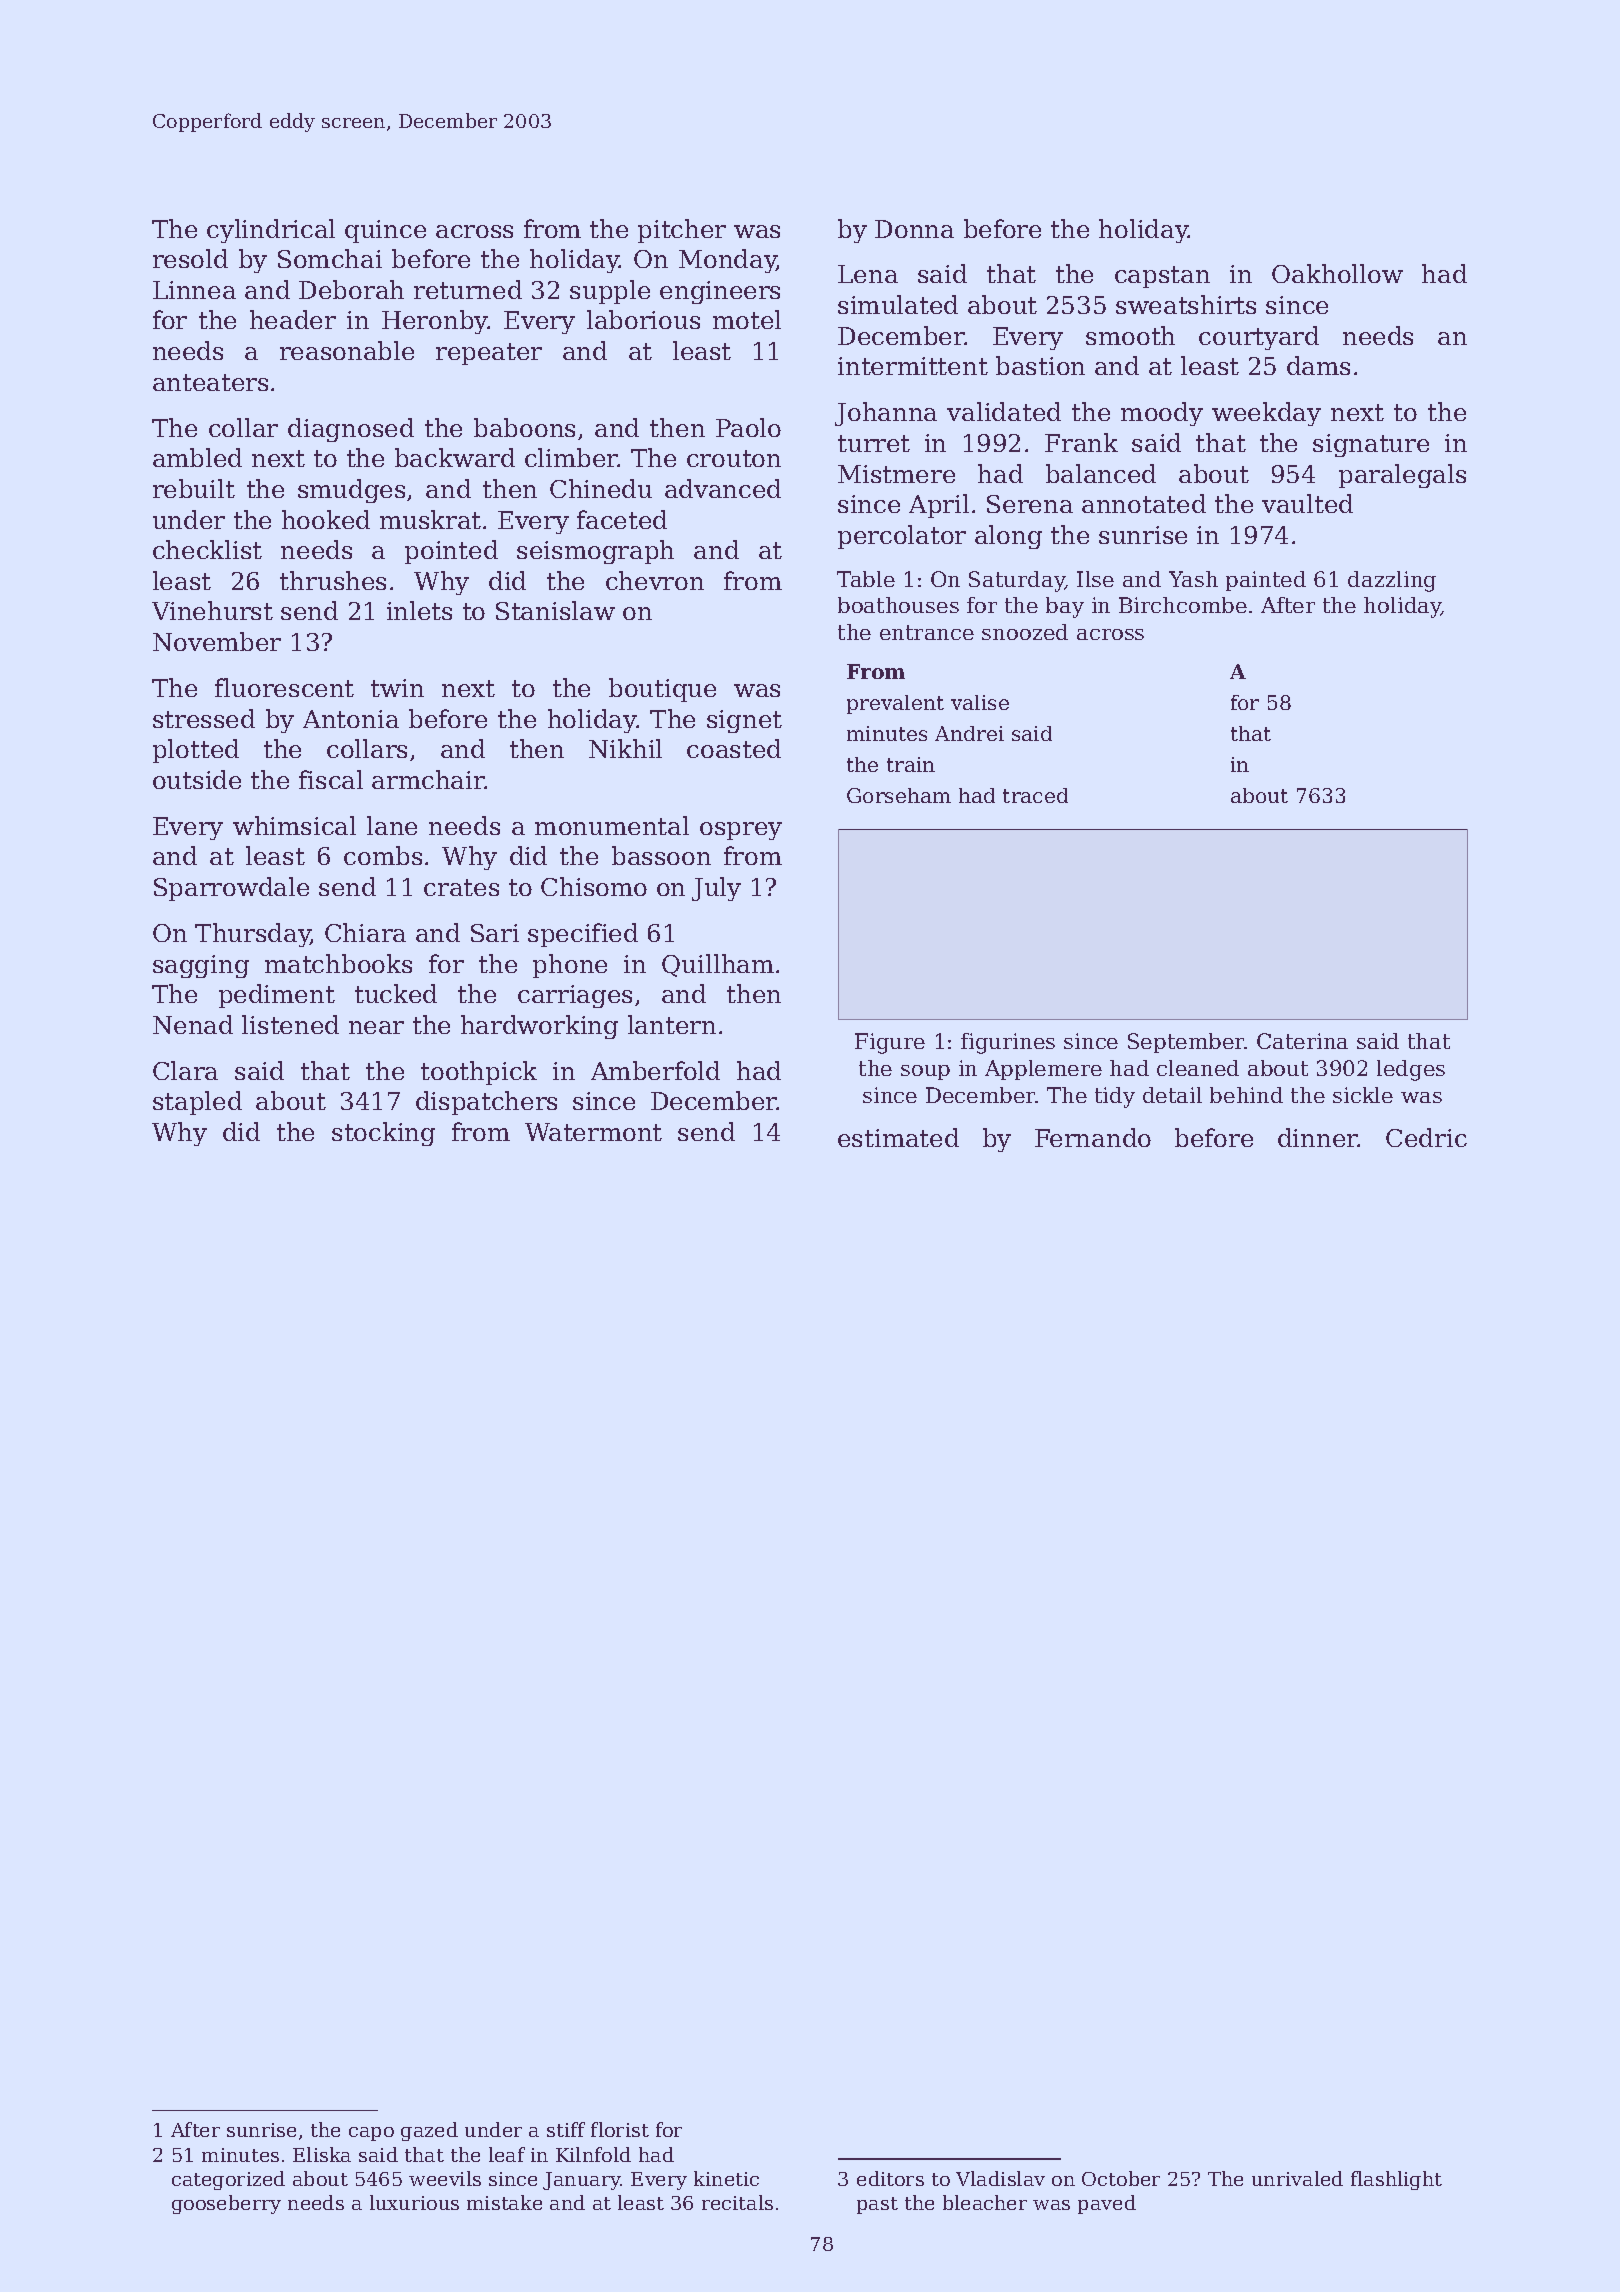  I want to click on stapled, so click(197, 1103).
